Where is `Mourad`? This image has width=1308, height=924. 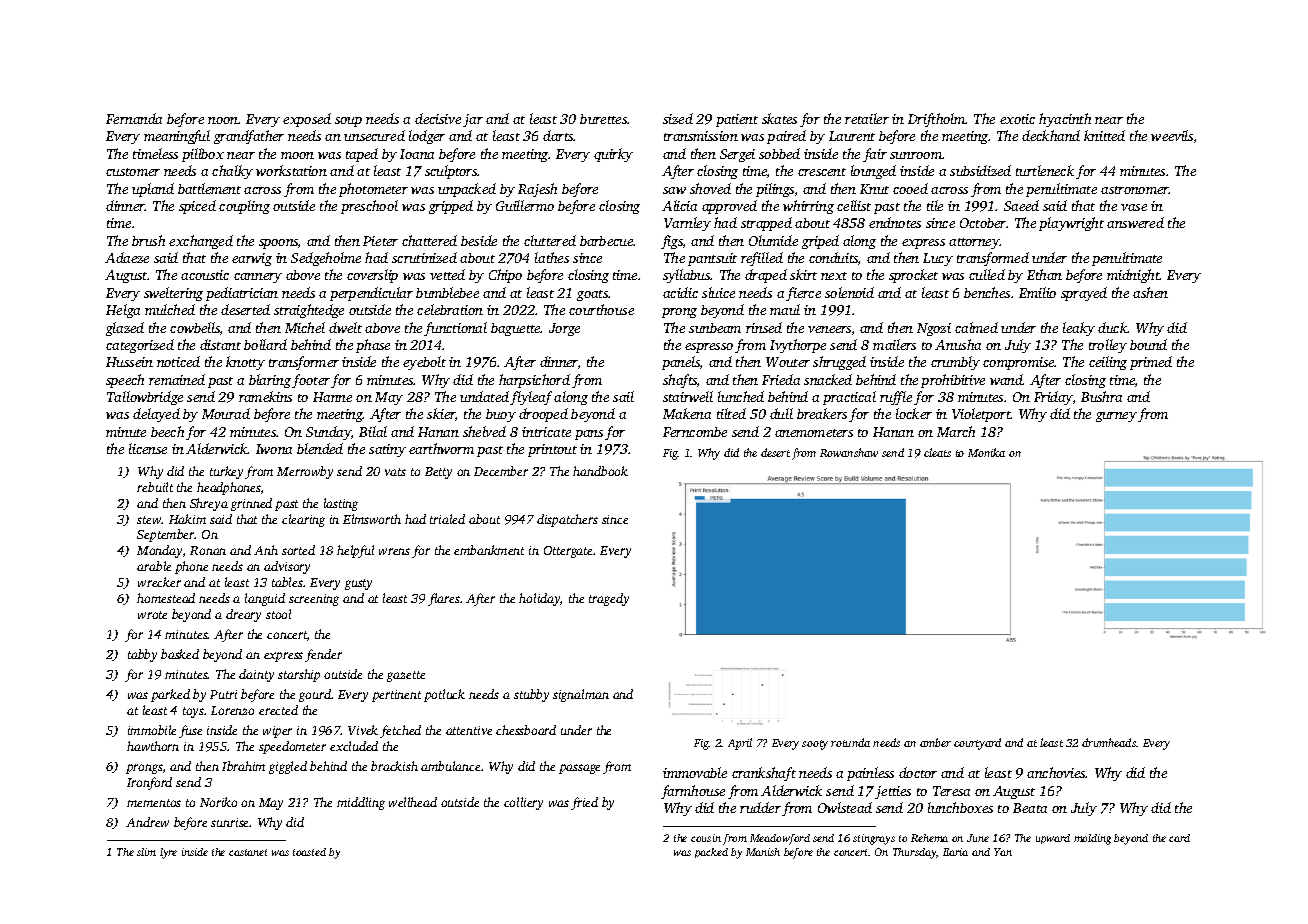 Mourad is located at coordinates (226, 413).
